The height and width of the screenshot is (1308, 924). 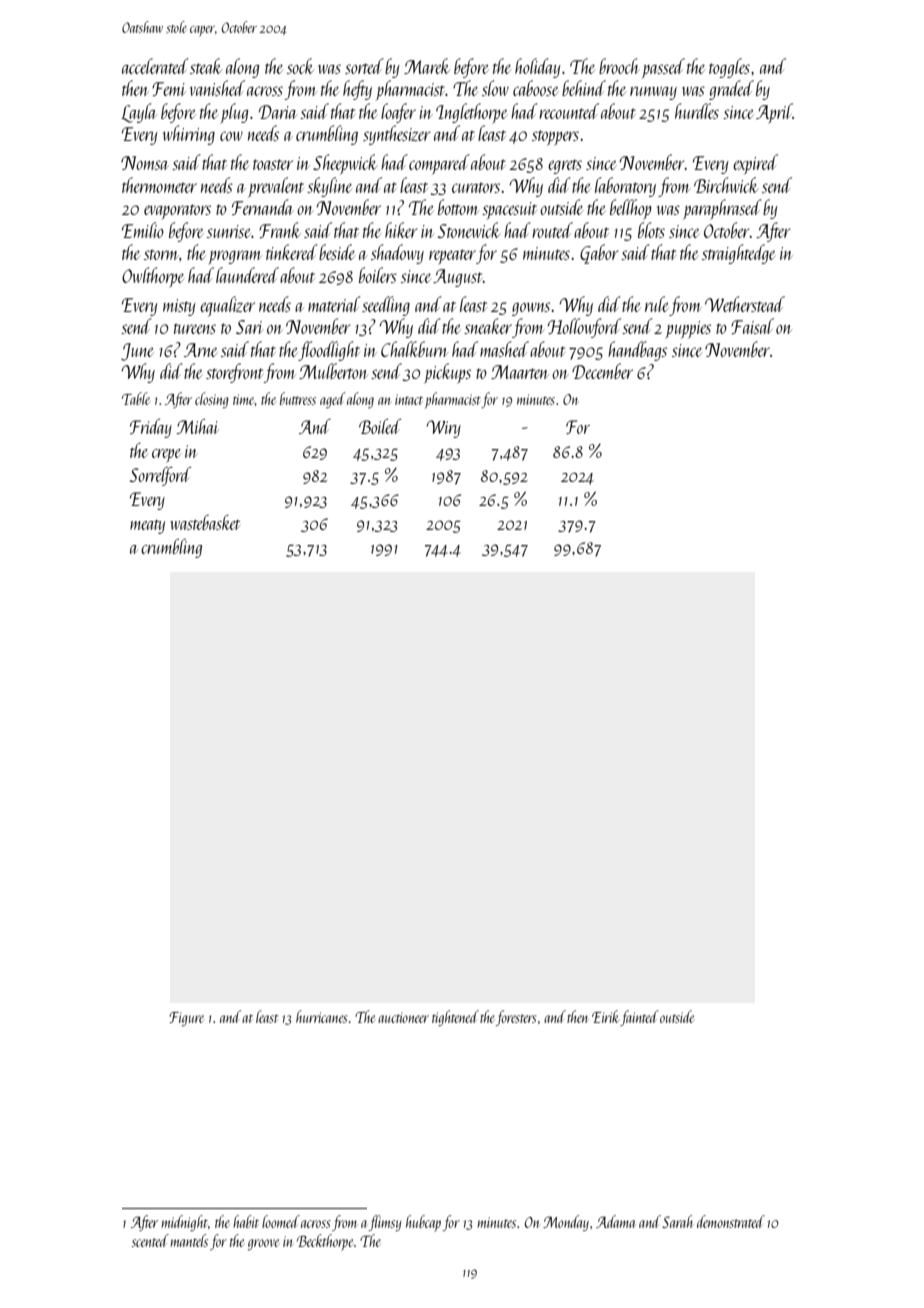 I want to click on handbags, so click(x=637, y=351).
